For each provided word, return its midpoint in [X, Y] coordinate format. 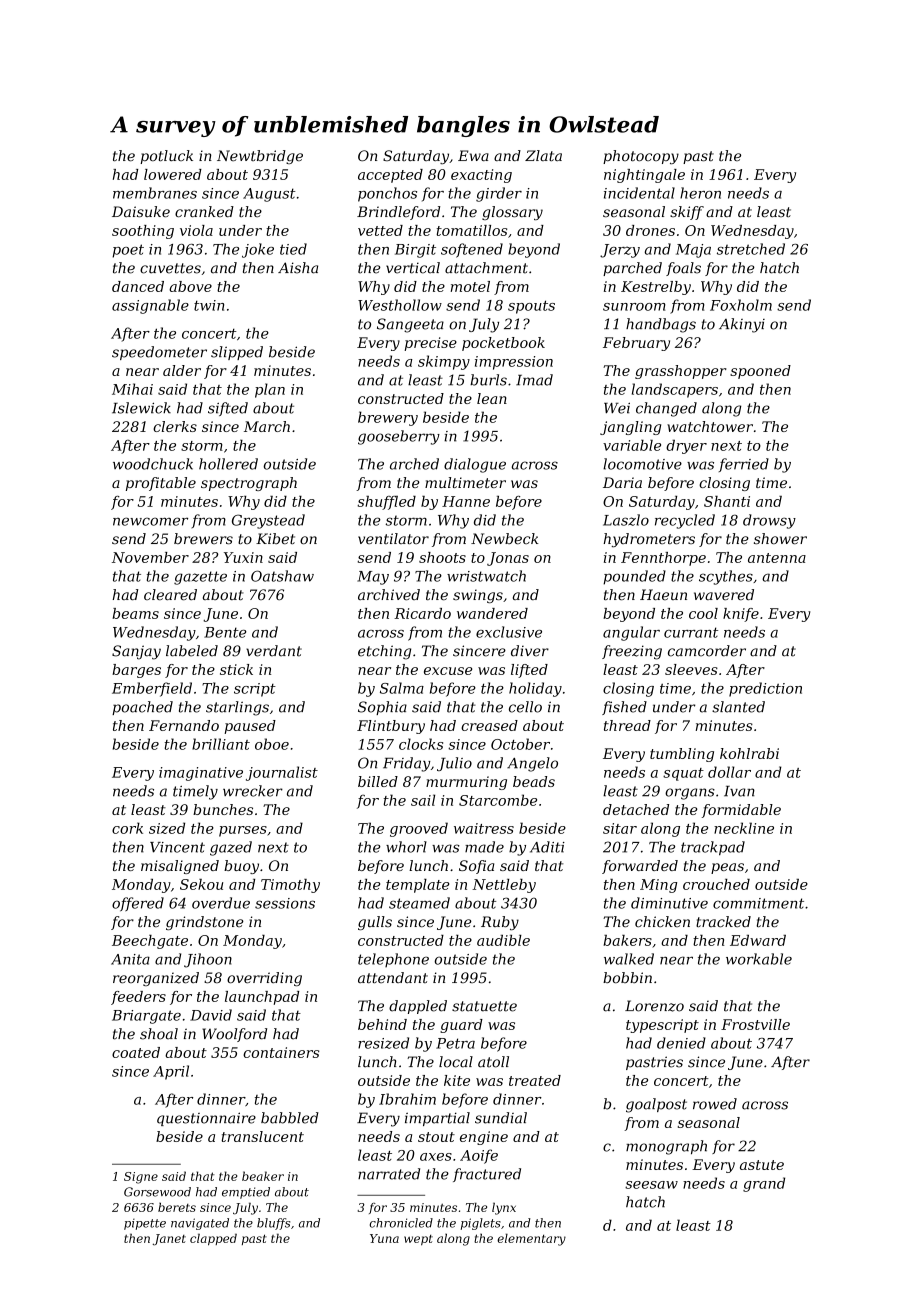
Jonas [508, 559]
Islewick [141, 408]
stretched [751, 249]
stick [236, 669]
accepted [390, 176]
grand [764, 1184]
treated [535, 1080]
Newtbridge [260, 157]
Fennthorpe [663, 559]
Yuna [384, 1238]
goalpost [656, 1105]
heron [700, 193]
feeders [138, 998]
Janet [169, 1240]
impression [514, 363]
